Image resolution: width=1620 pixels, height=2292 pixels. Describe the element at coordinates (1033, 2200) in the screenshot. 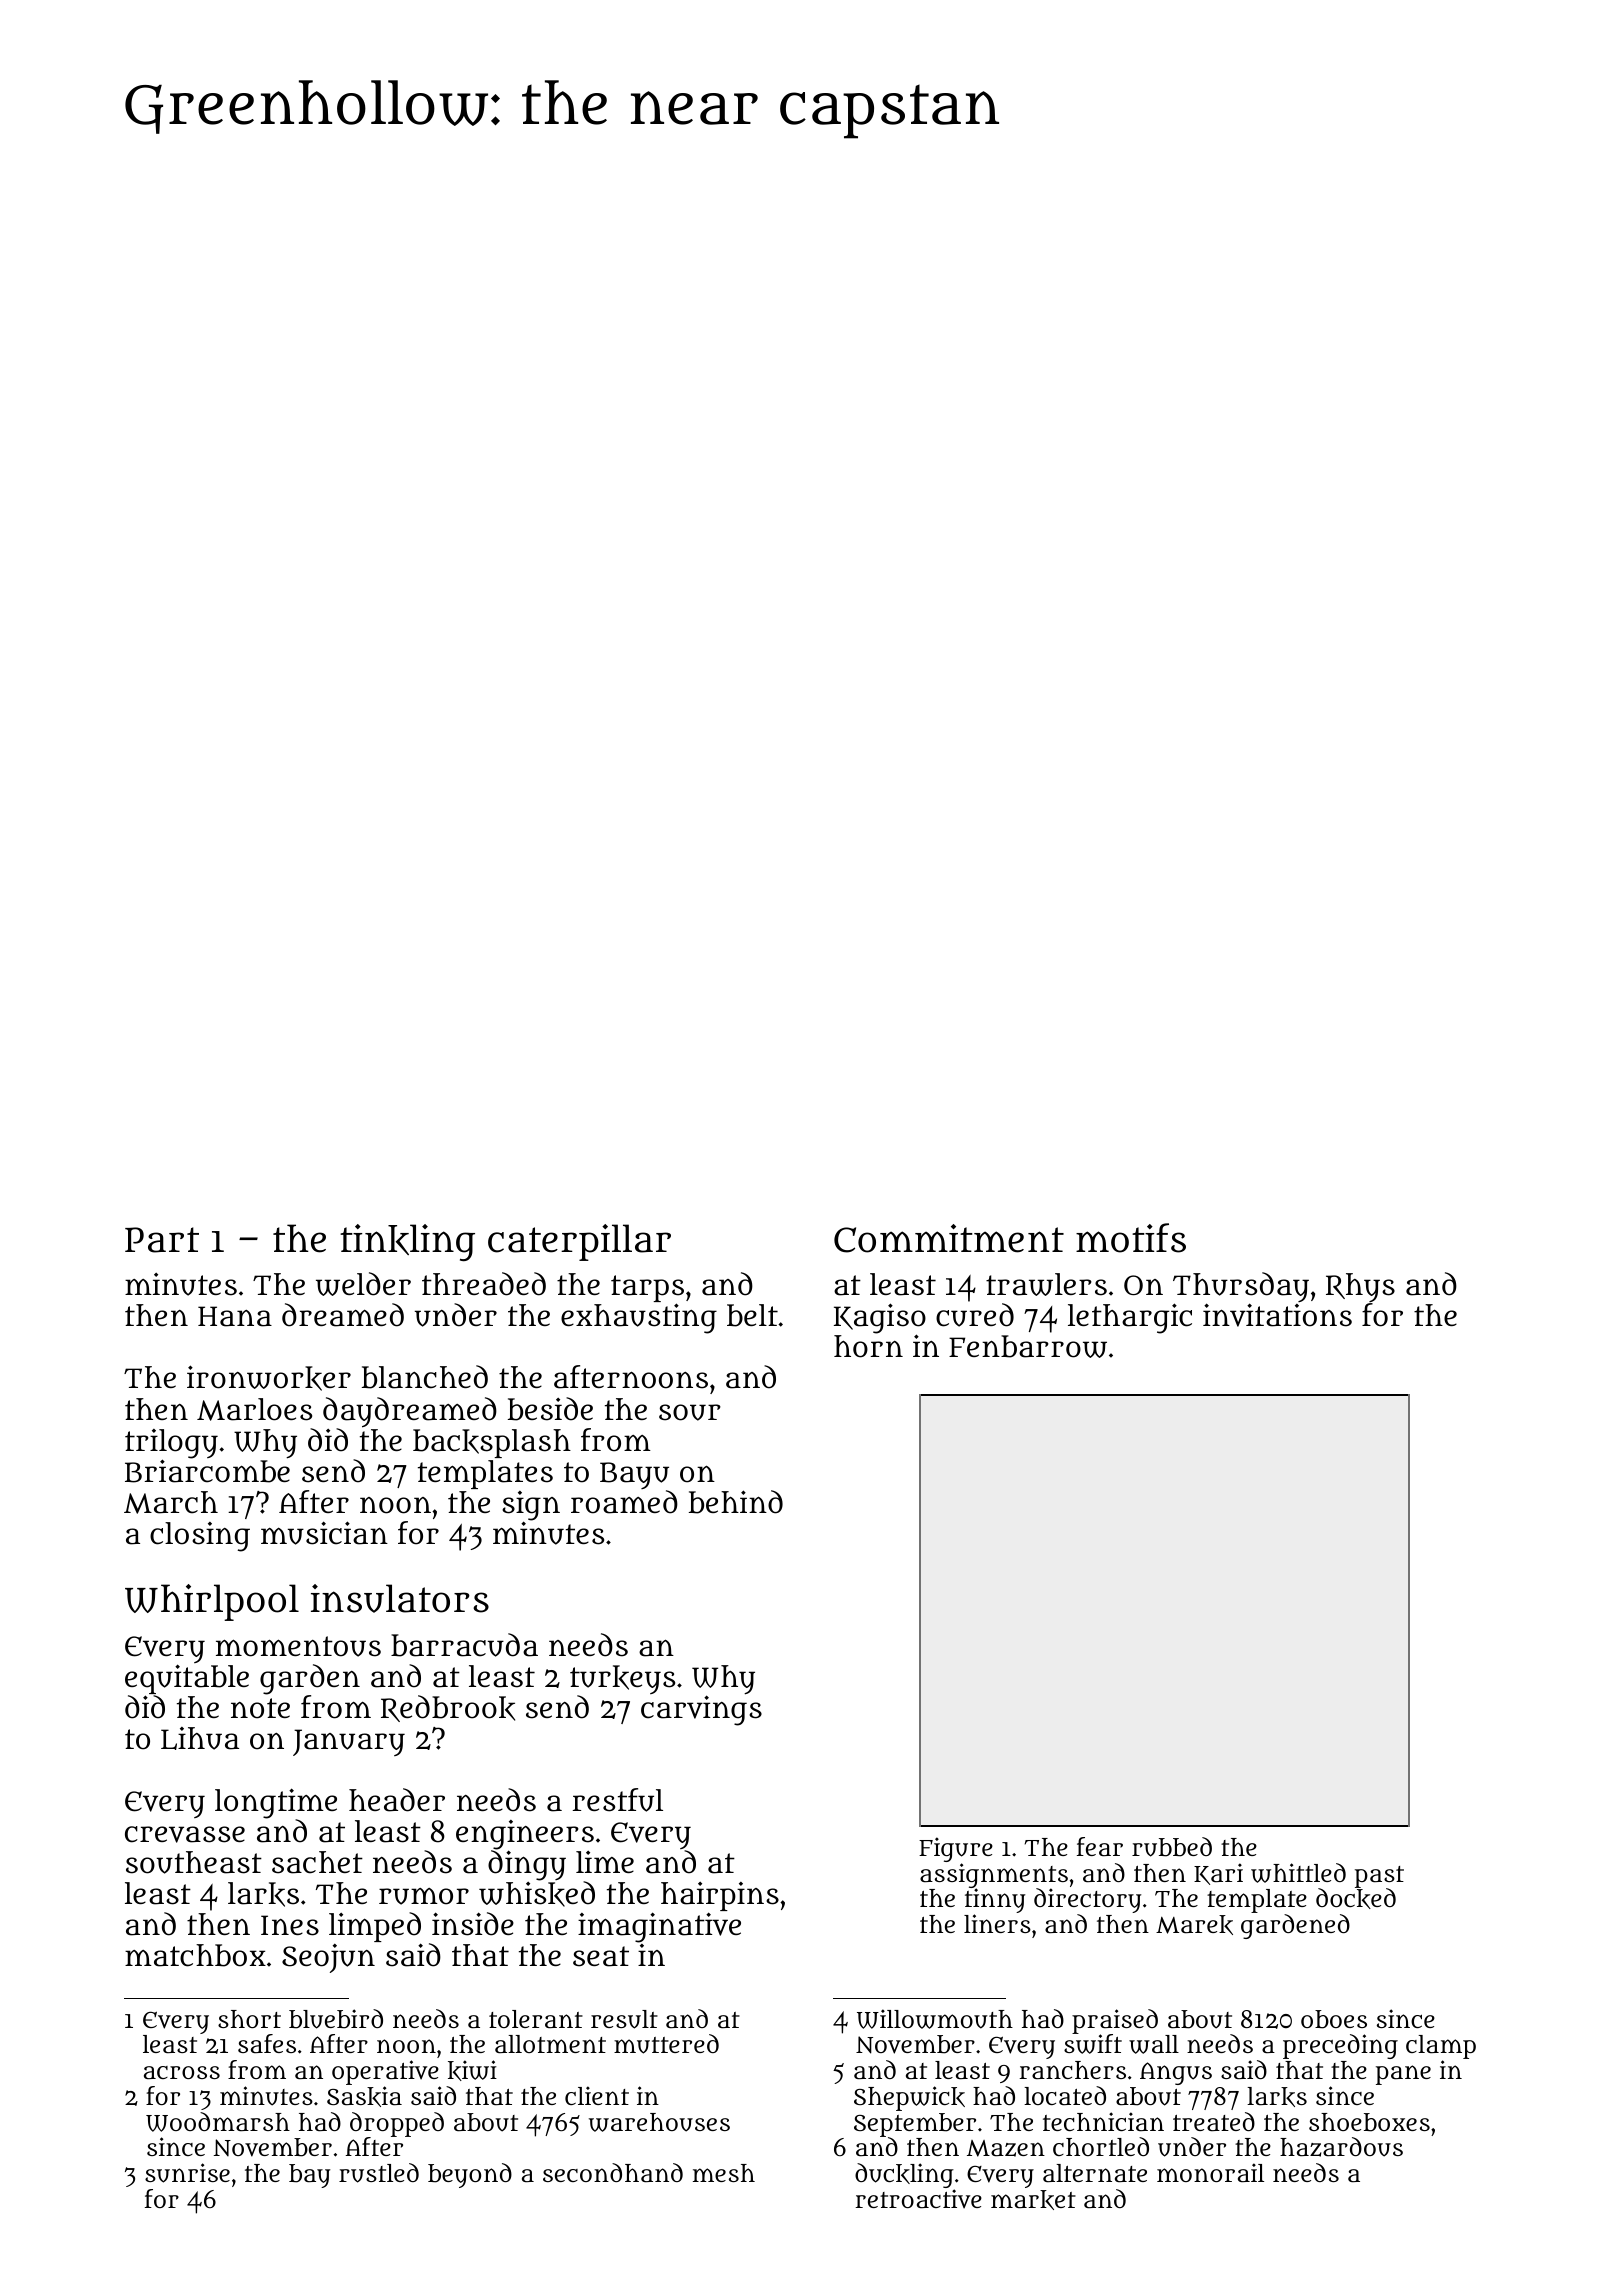

I see `market` at that location.
